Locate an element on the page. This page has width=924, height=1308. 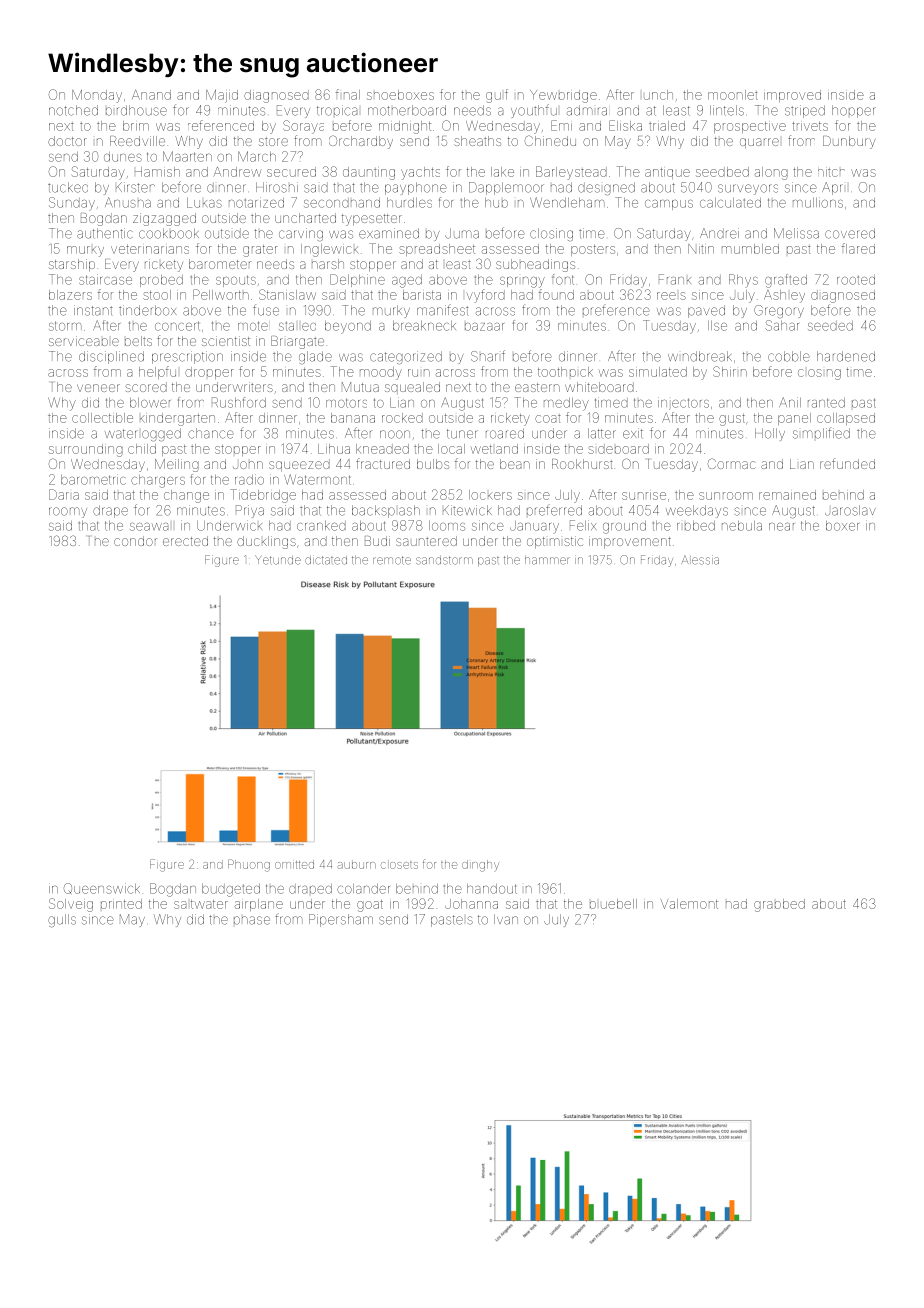
Pipersham is located at coordinates (341, 920).
